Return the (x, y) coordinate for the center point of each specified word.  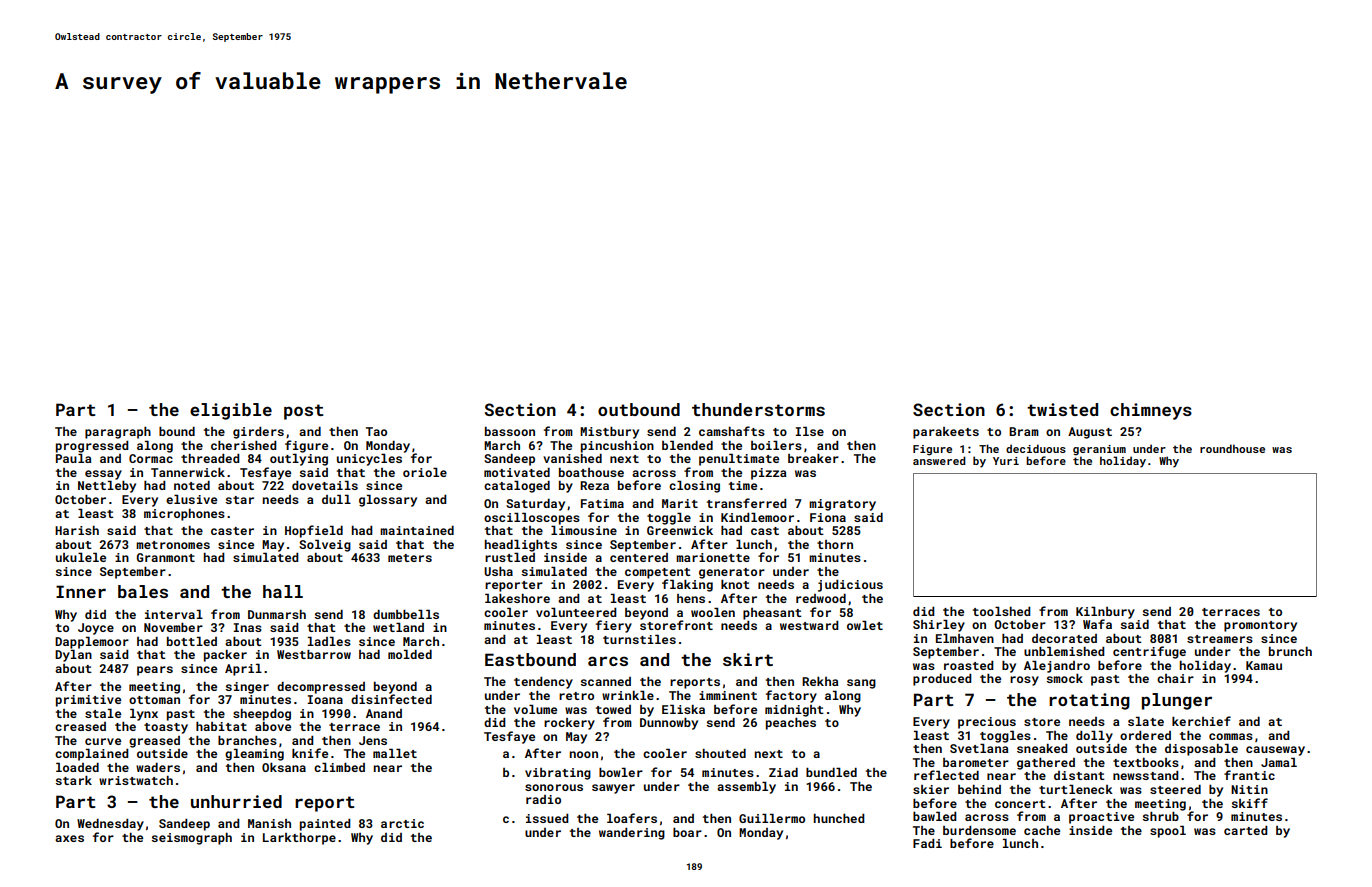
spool (1168, 831)
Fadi (927, 843)
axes (69, 838)
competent (658, 573)
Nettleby (107, 486)
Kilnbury (1105, 612)
